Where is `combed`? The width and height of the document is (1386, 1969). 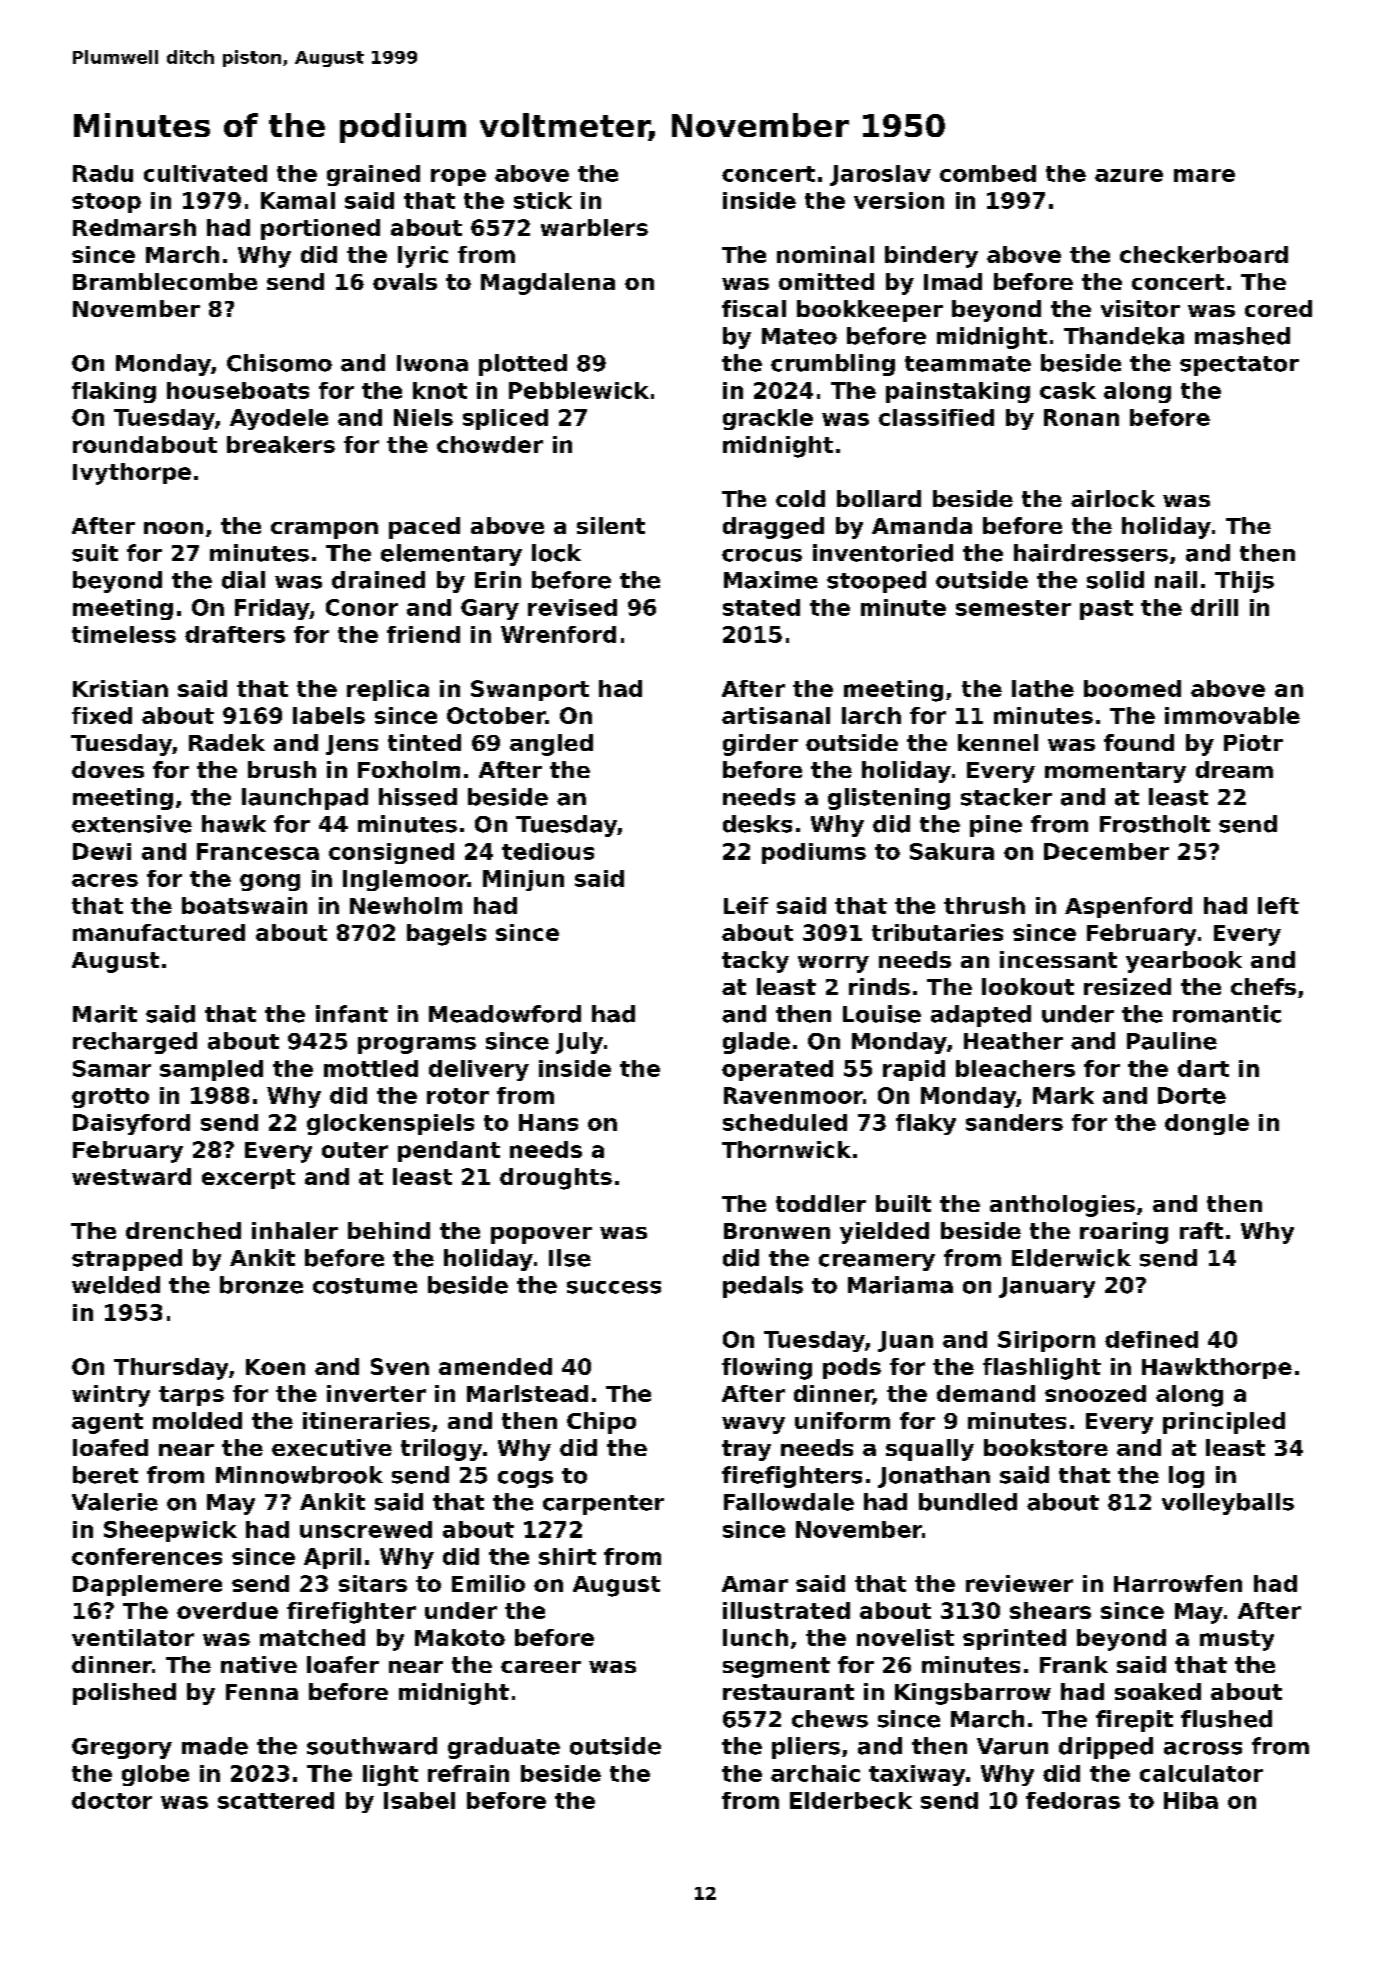 combed is located at coordinates (988, 173).
